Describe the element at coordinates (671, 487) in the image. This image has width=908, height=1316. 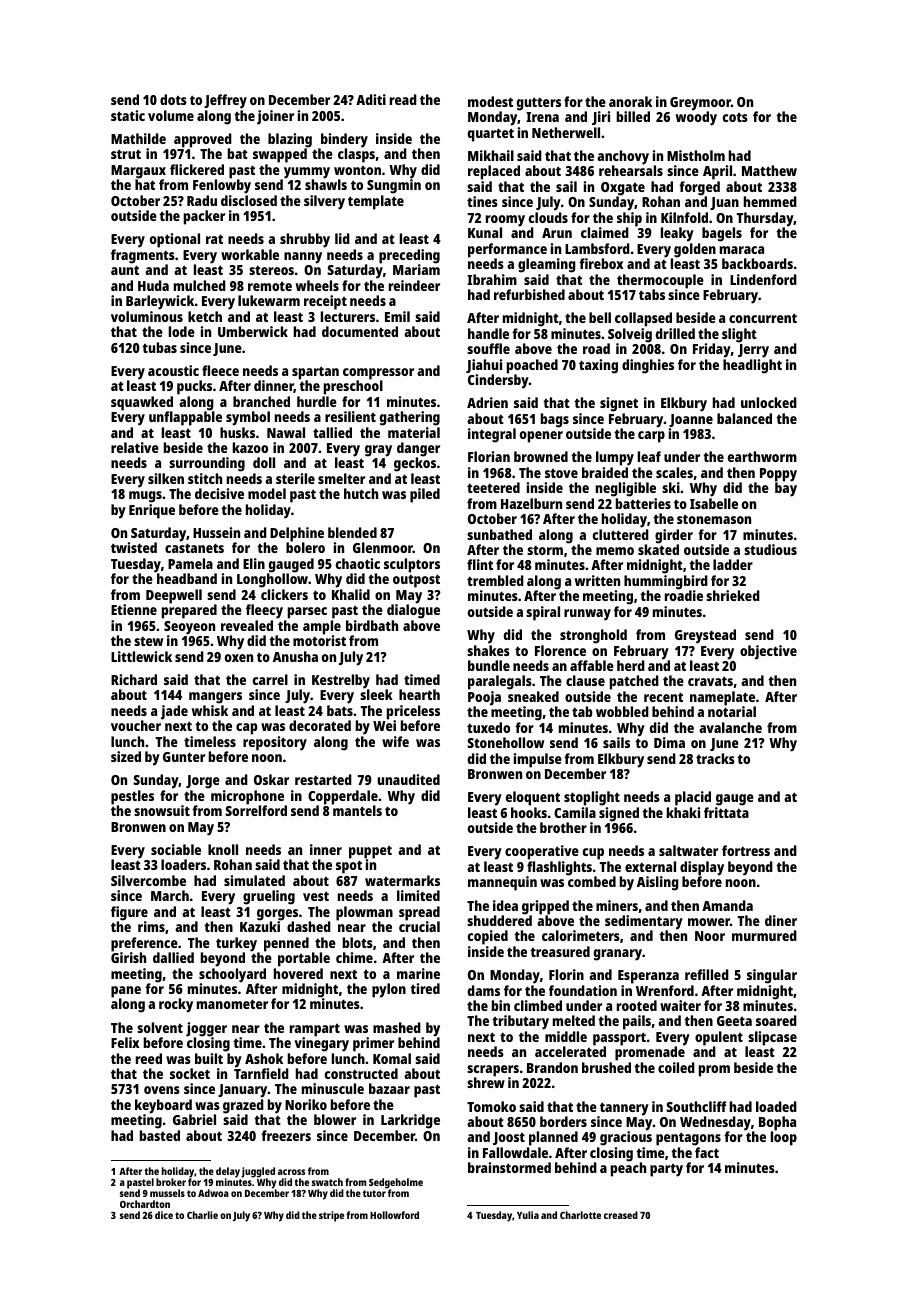
I see `ski` at that location.
